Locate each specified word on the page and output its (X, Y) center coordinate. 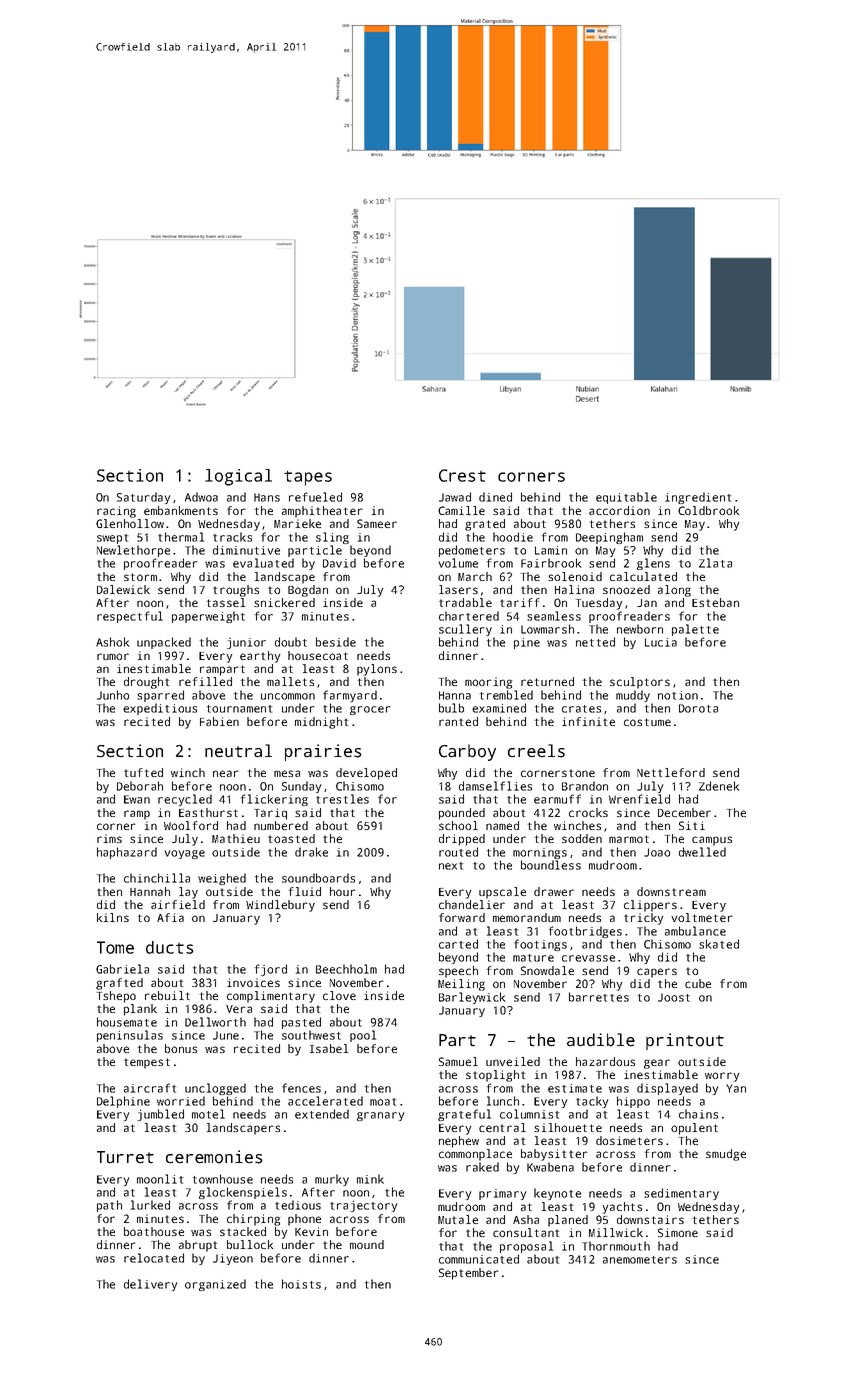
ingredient (698, 498)
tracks (232, 537)
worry (722, 1077)
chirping (253, 1220)
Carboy (467, 752)
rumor (113, 656)
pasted (301, 1023)
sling (332, 538)
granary (380, 1116)
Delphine (123, 1102)
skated (719, 944)
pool (363, 1036)
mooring (488, 683)
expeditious (160, 709)
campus (712, 841)
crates (581, 709)
